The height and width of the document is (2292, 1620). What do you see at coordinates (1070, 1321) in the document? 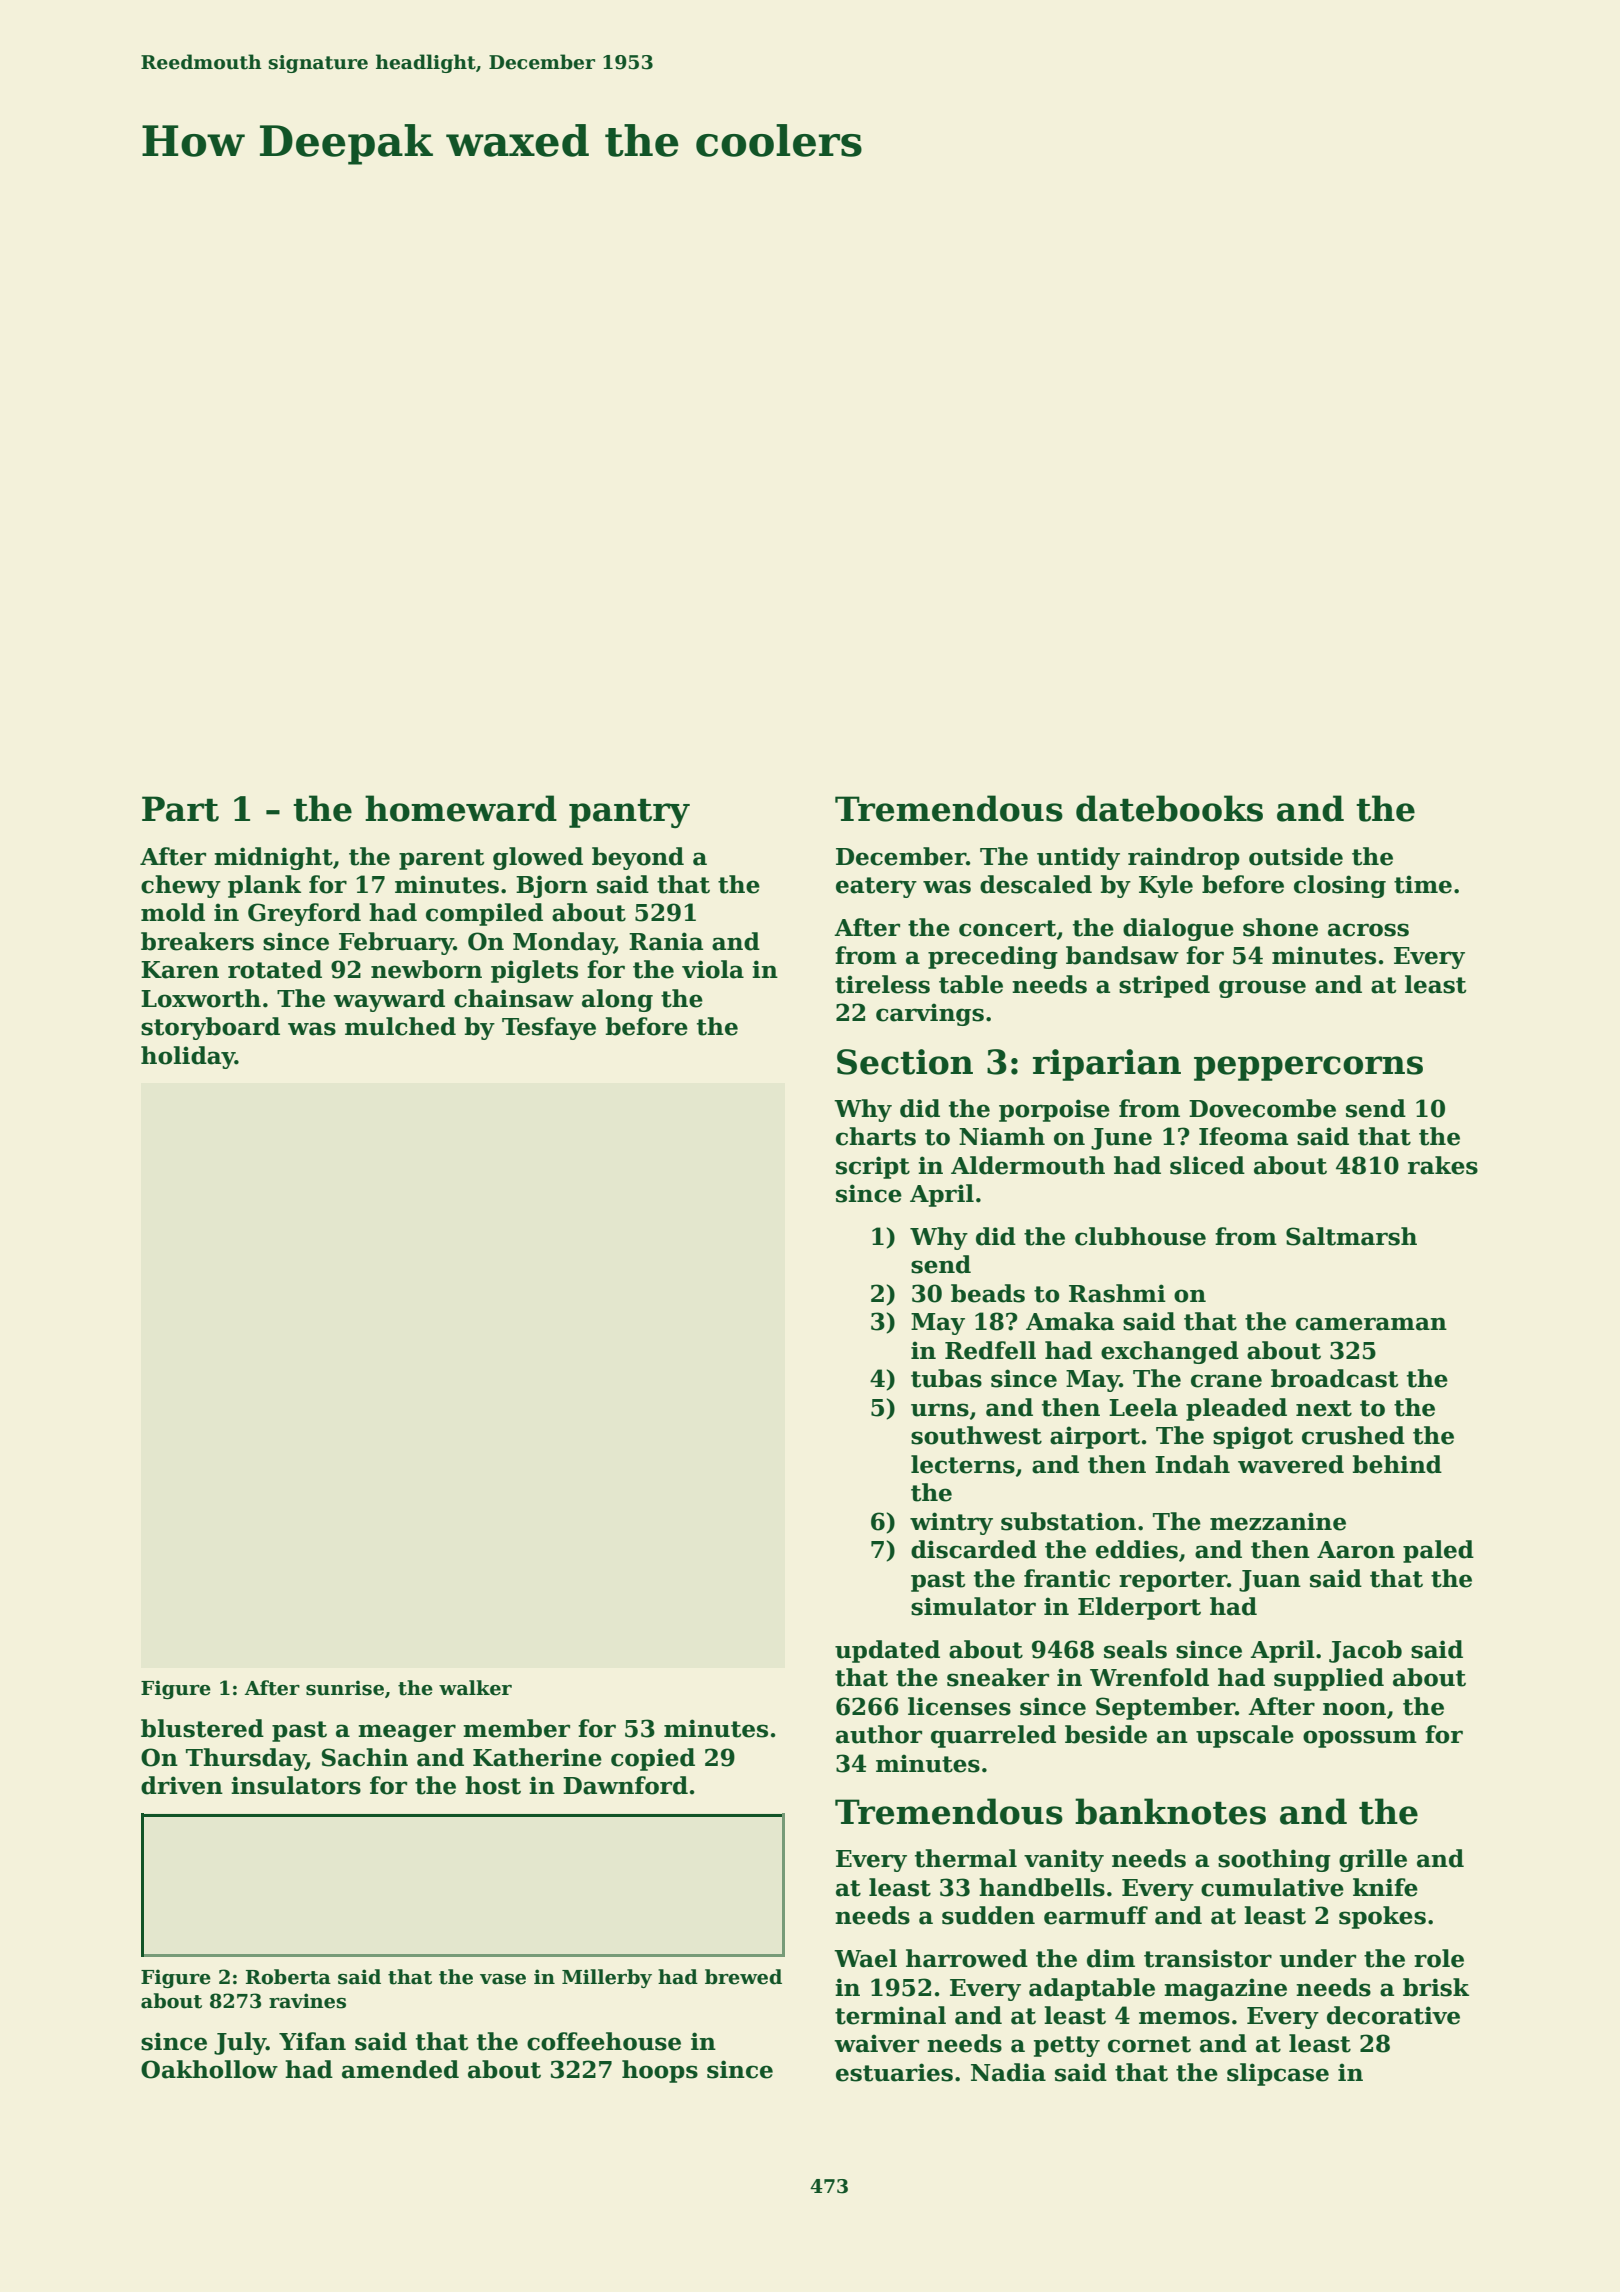
I see `Amaka` at bounding box center [1070, 1321].
